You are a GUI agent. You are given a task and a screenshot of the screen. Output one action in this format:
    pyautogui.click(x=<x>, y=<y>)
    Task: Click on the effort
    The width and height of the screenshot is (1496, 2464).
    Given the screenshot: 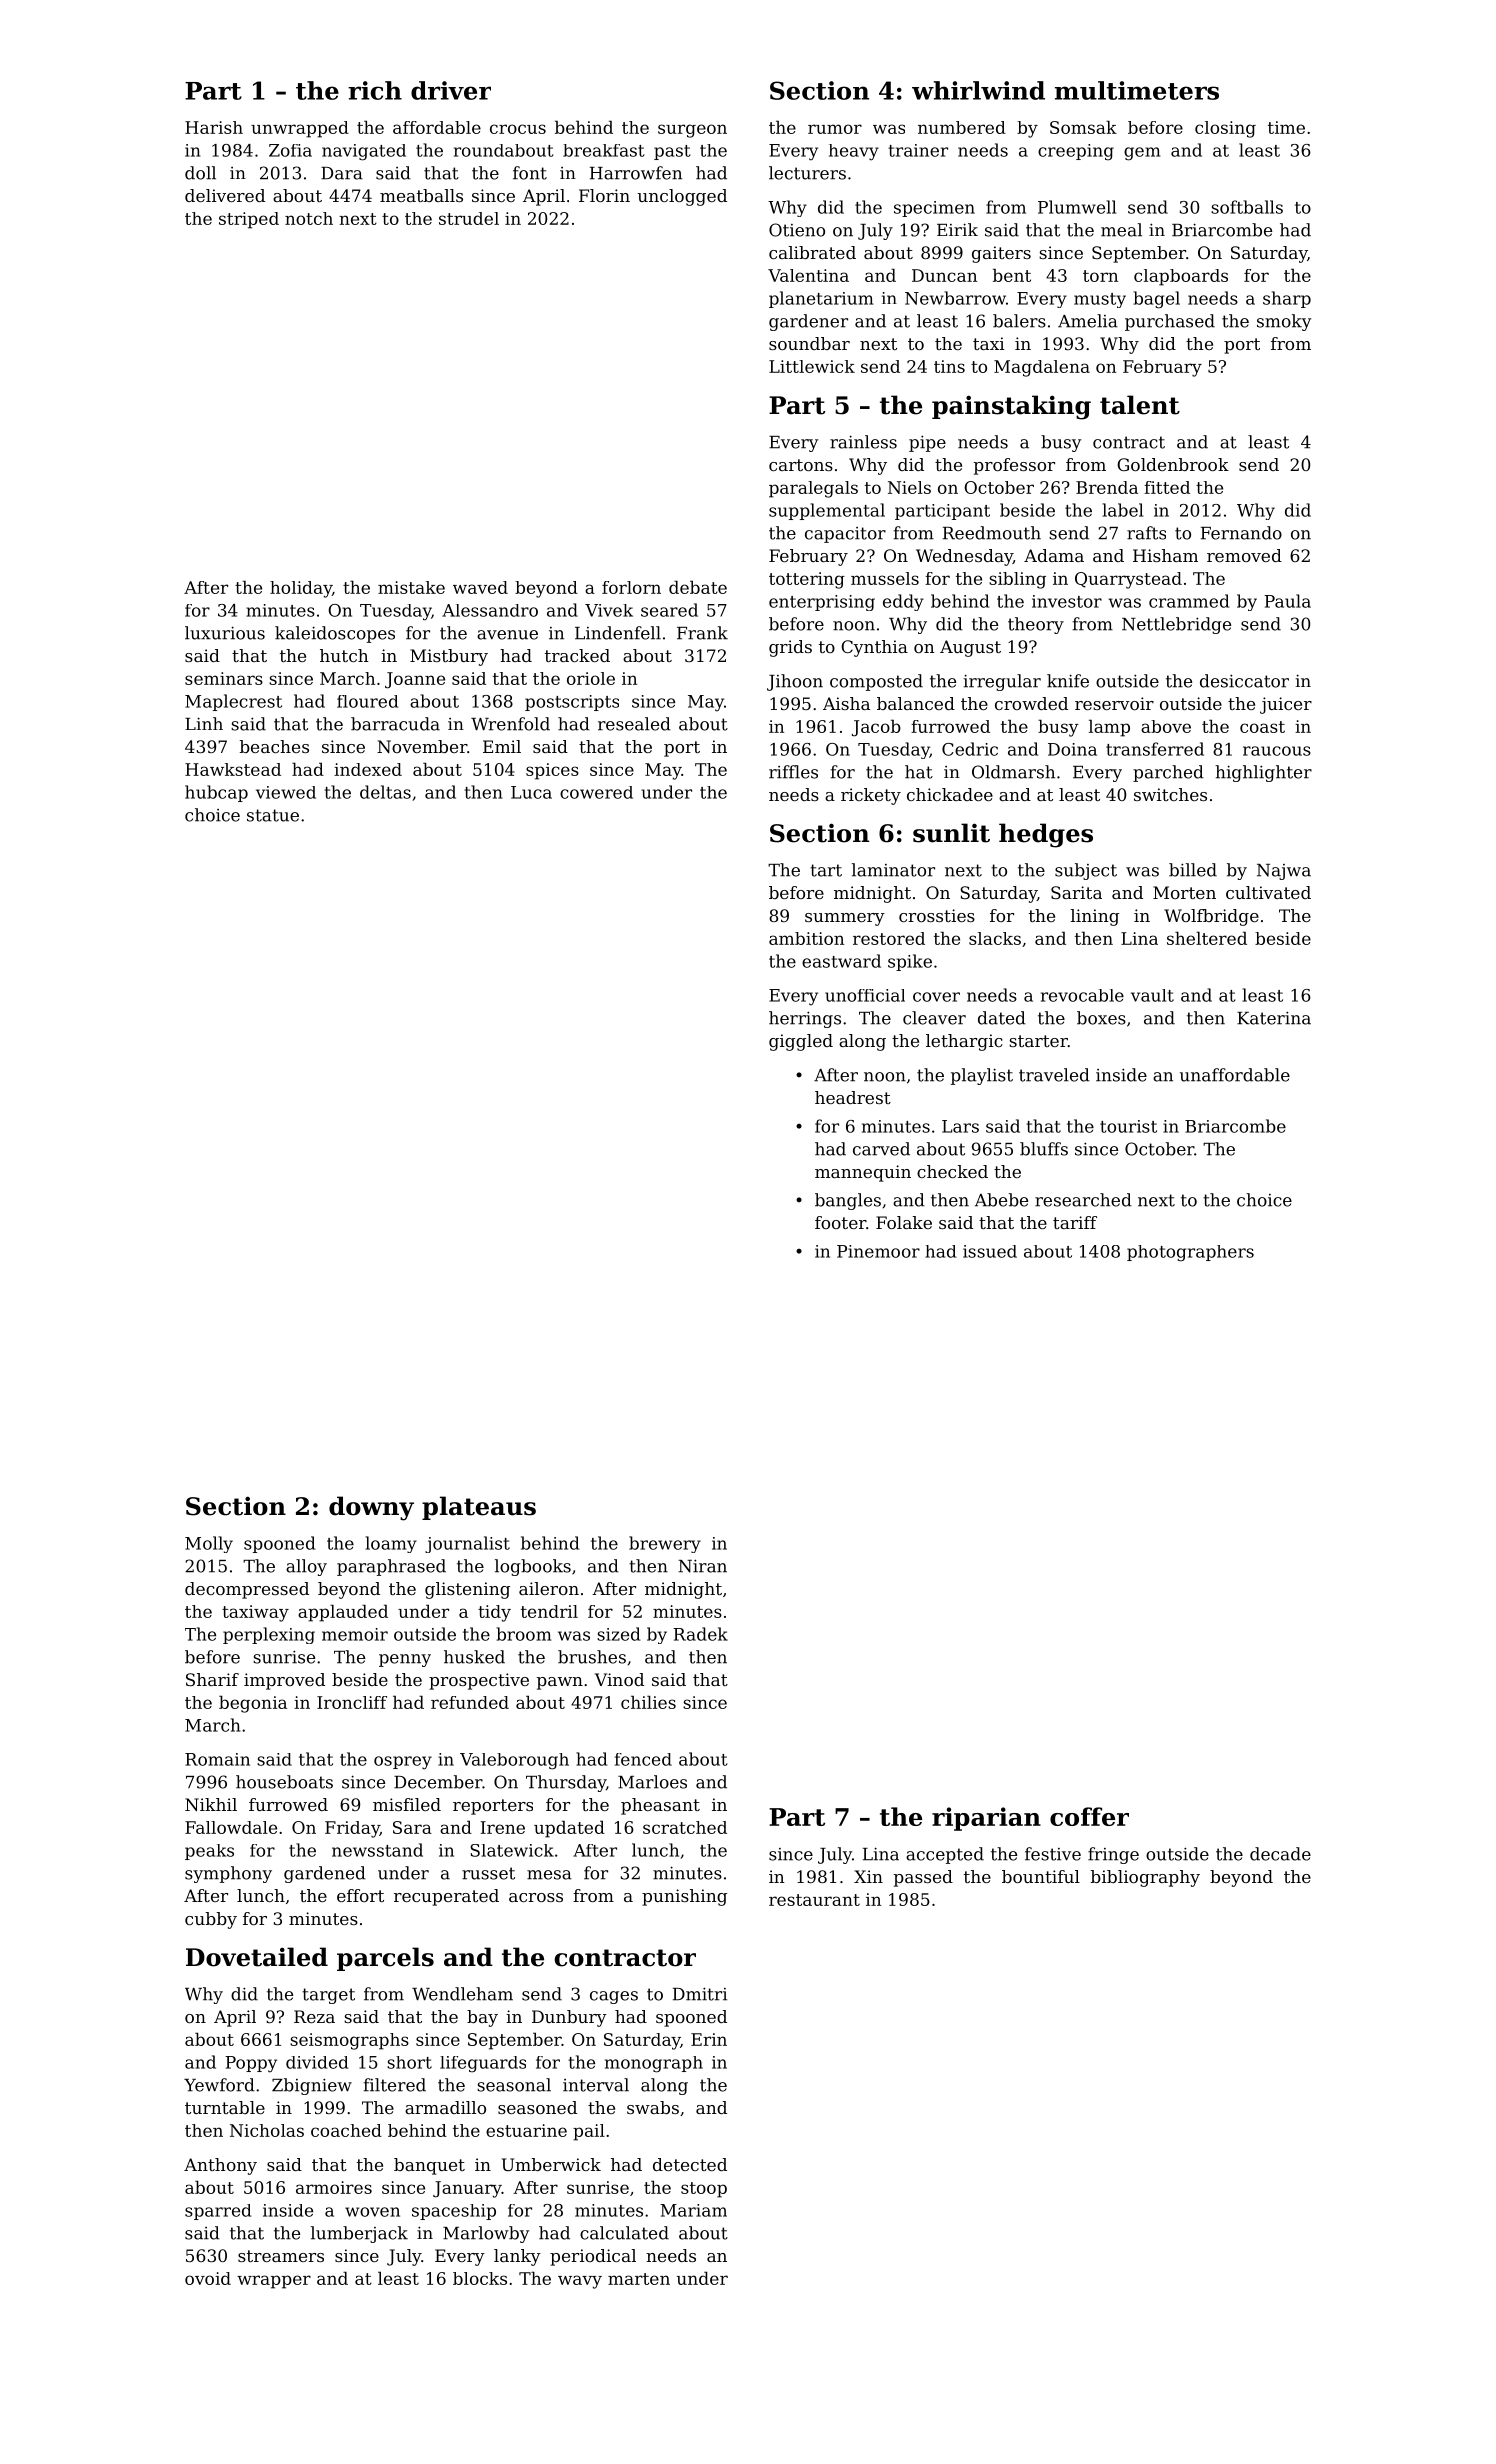 What is the action you would take?
    pyautogui.click(x=360, y=1895)
